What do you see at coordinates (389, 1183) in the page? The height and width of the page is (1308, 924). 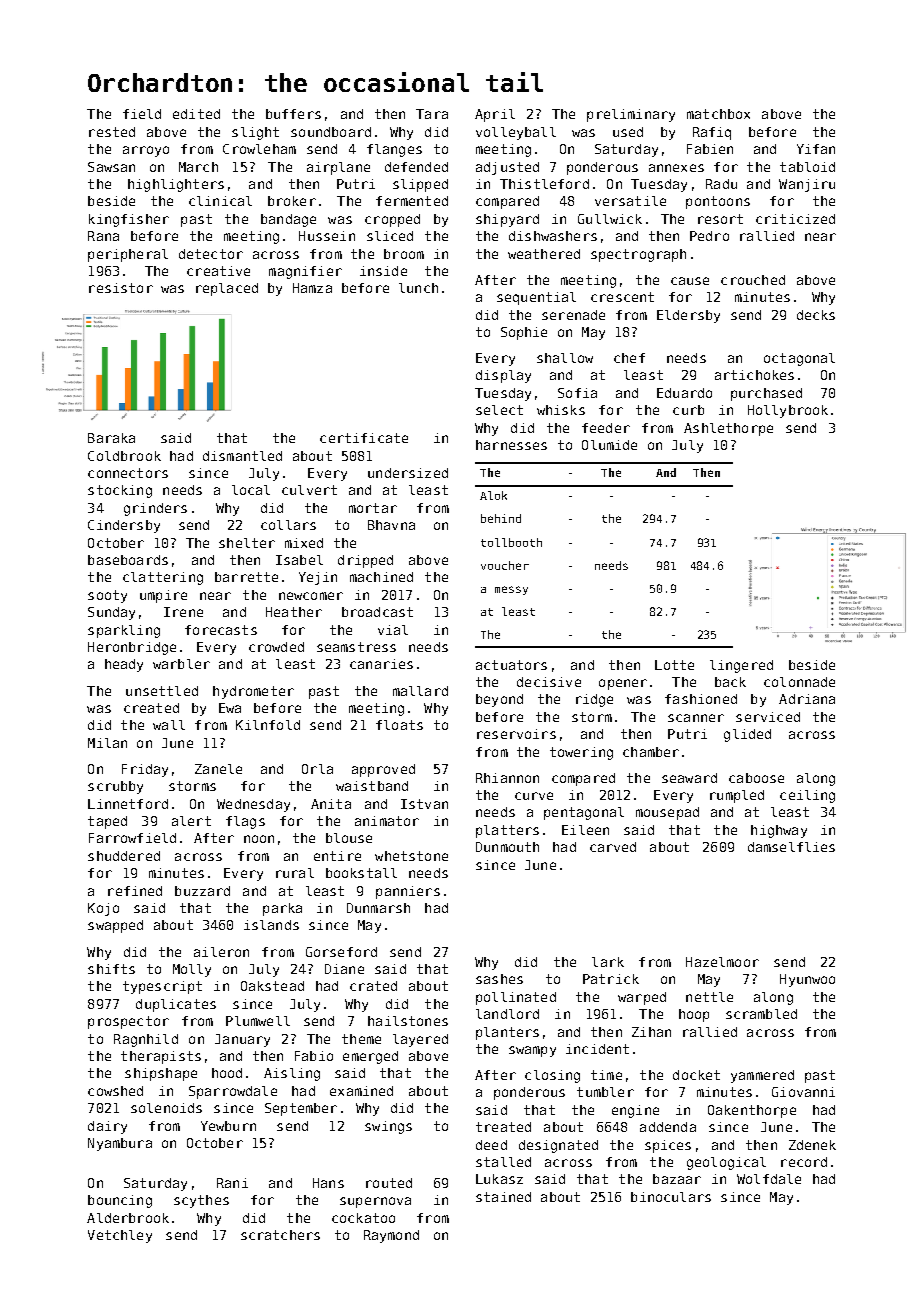 I see `routed` at bounding box center [389, 1183].
